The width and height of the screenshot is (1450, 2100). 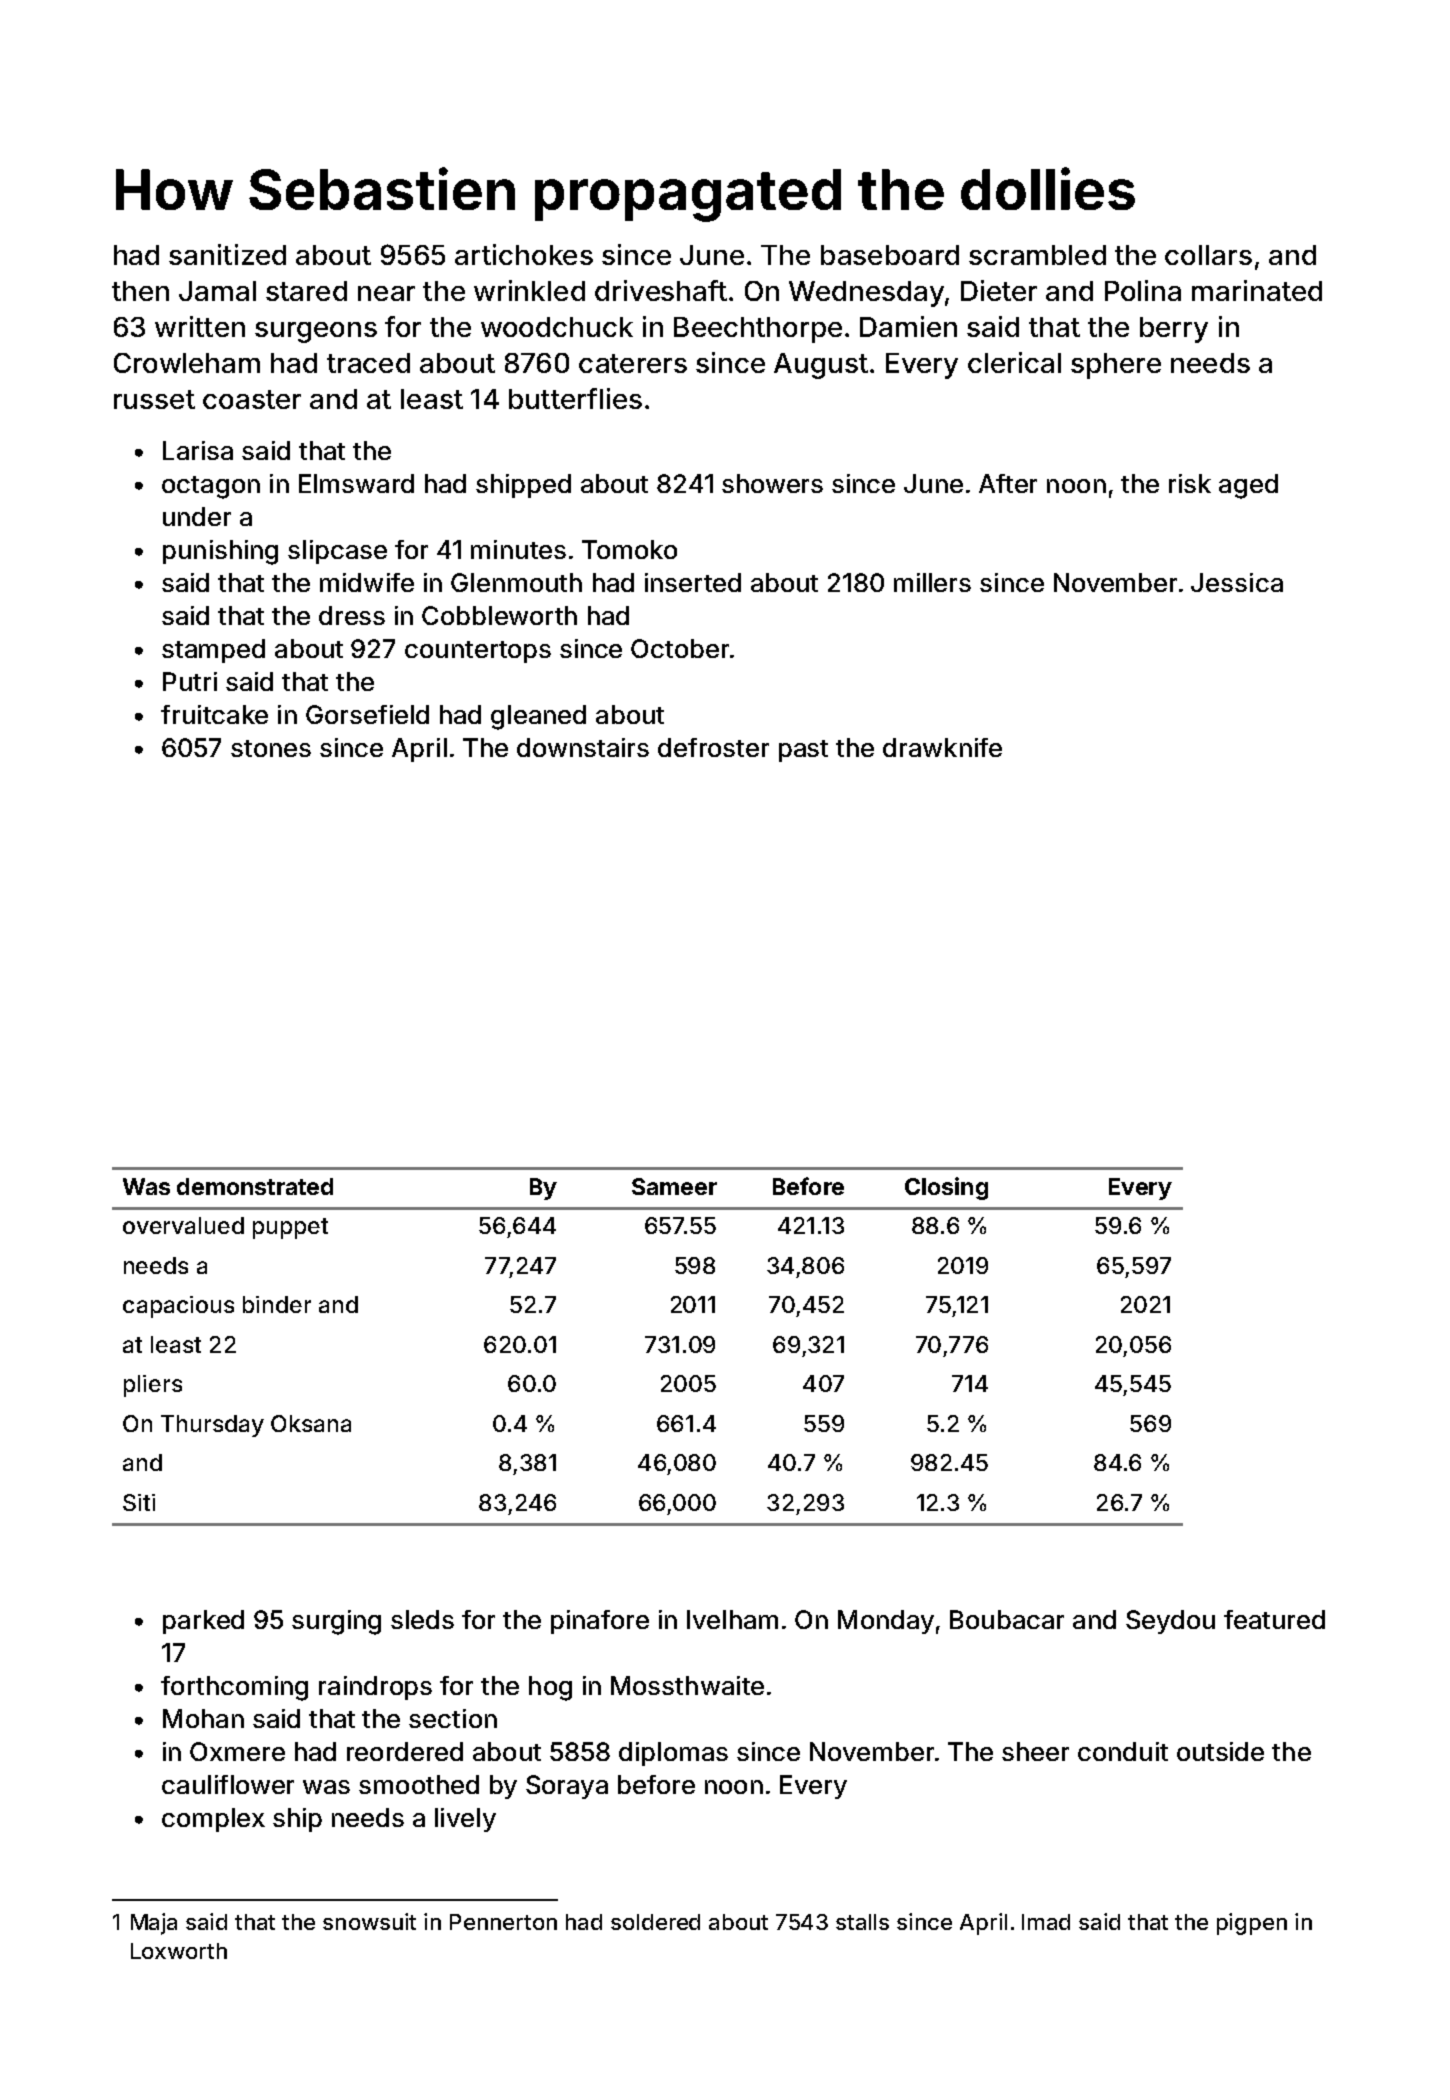 What do you see at coordinates (139, 1502) in the screenshot?
I see `Siti` at bounding box center [139, 1502].
